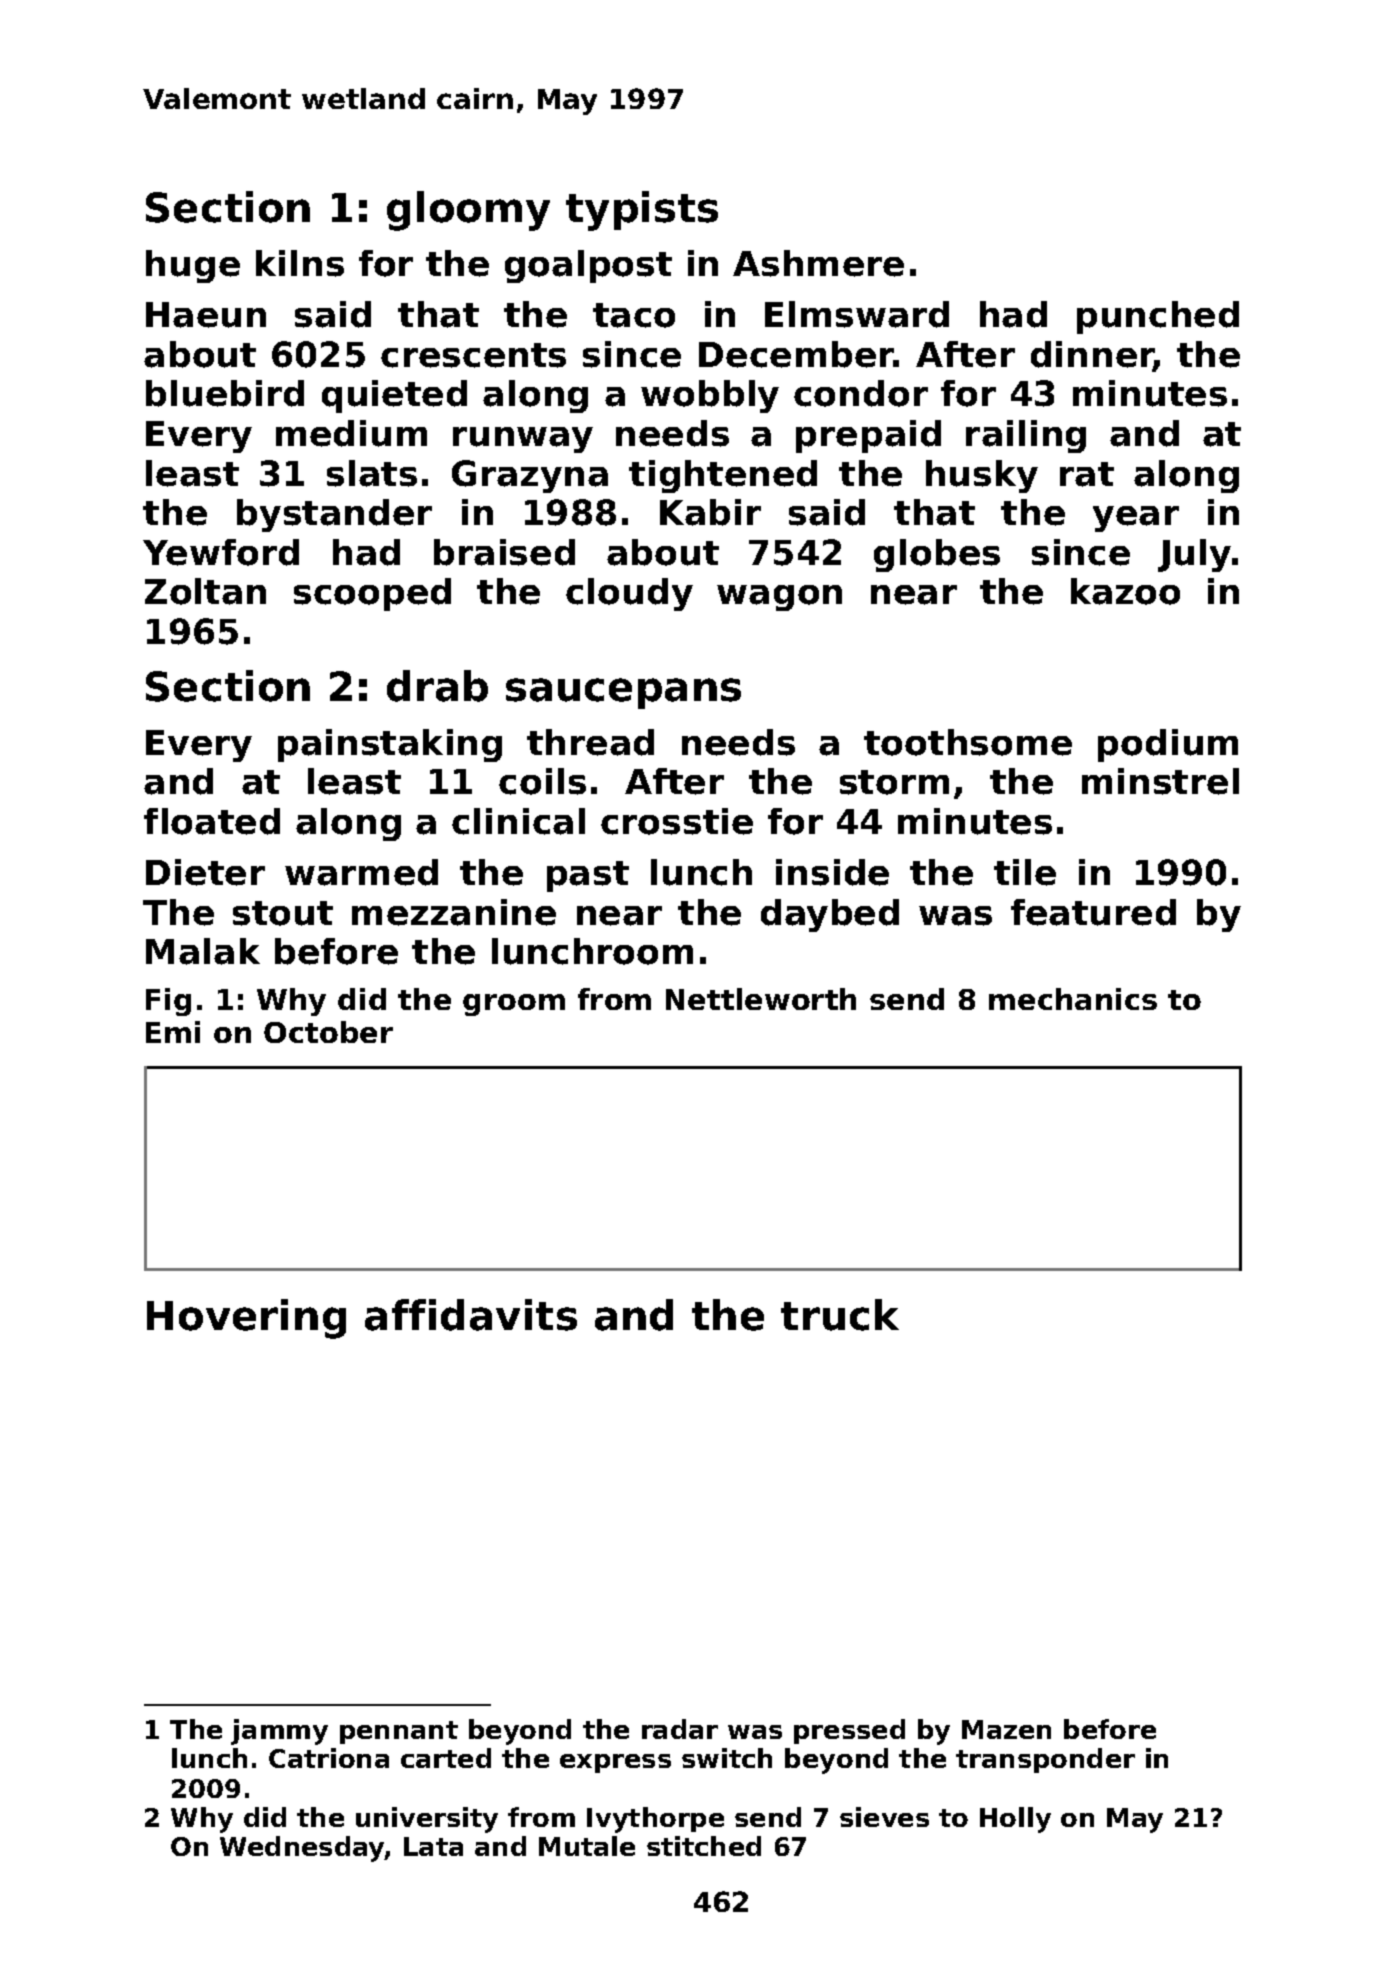 Image resolution: width=1386 pixels, height=1969 pixels. Describe the element at coordinates (840, 1315) in the document. I see `truck` at that location.
